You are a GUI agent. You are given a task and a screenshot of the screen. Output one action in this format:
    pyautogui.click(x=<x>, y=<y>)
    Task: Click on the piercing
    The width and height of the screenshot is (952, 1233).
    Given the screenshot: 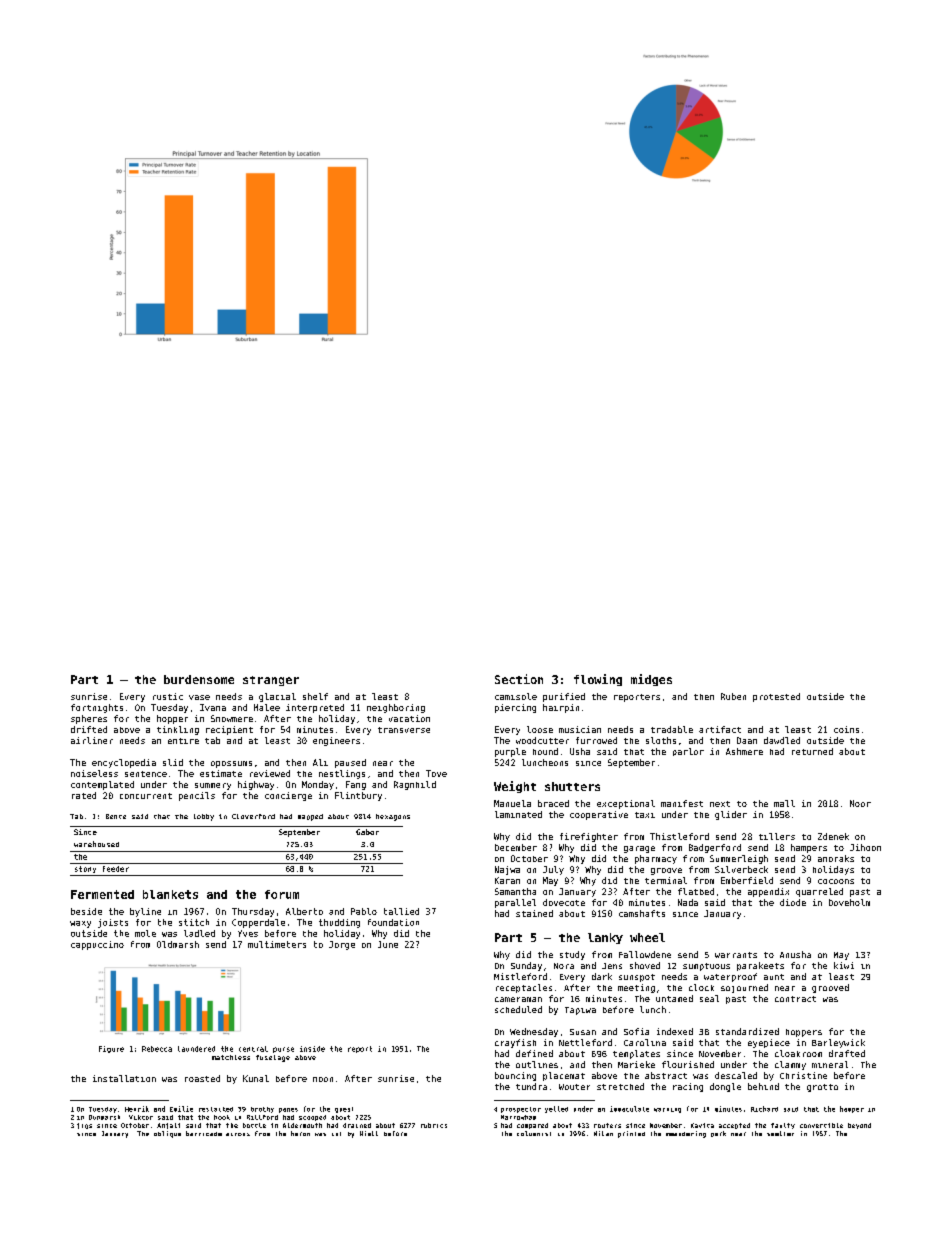 What is the action you would take?
    pyautogui.click(x=515, y=708)
